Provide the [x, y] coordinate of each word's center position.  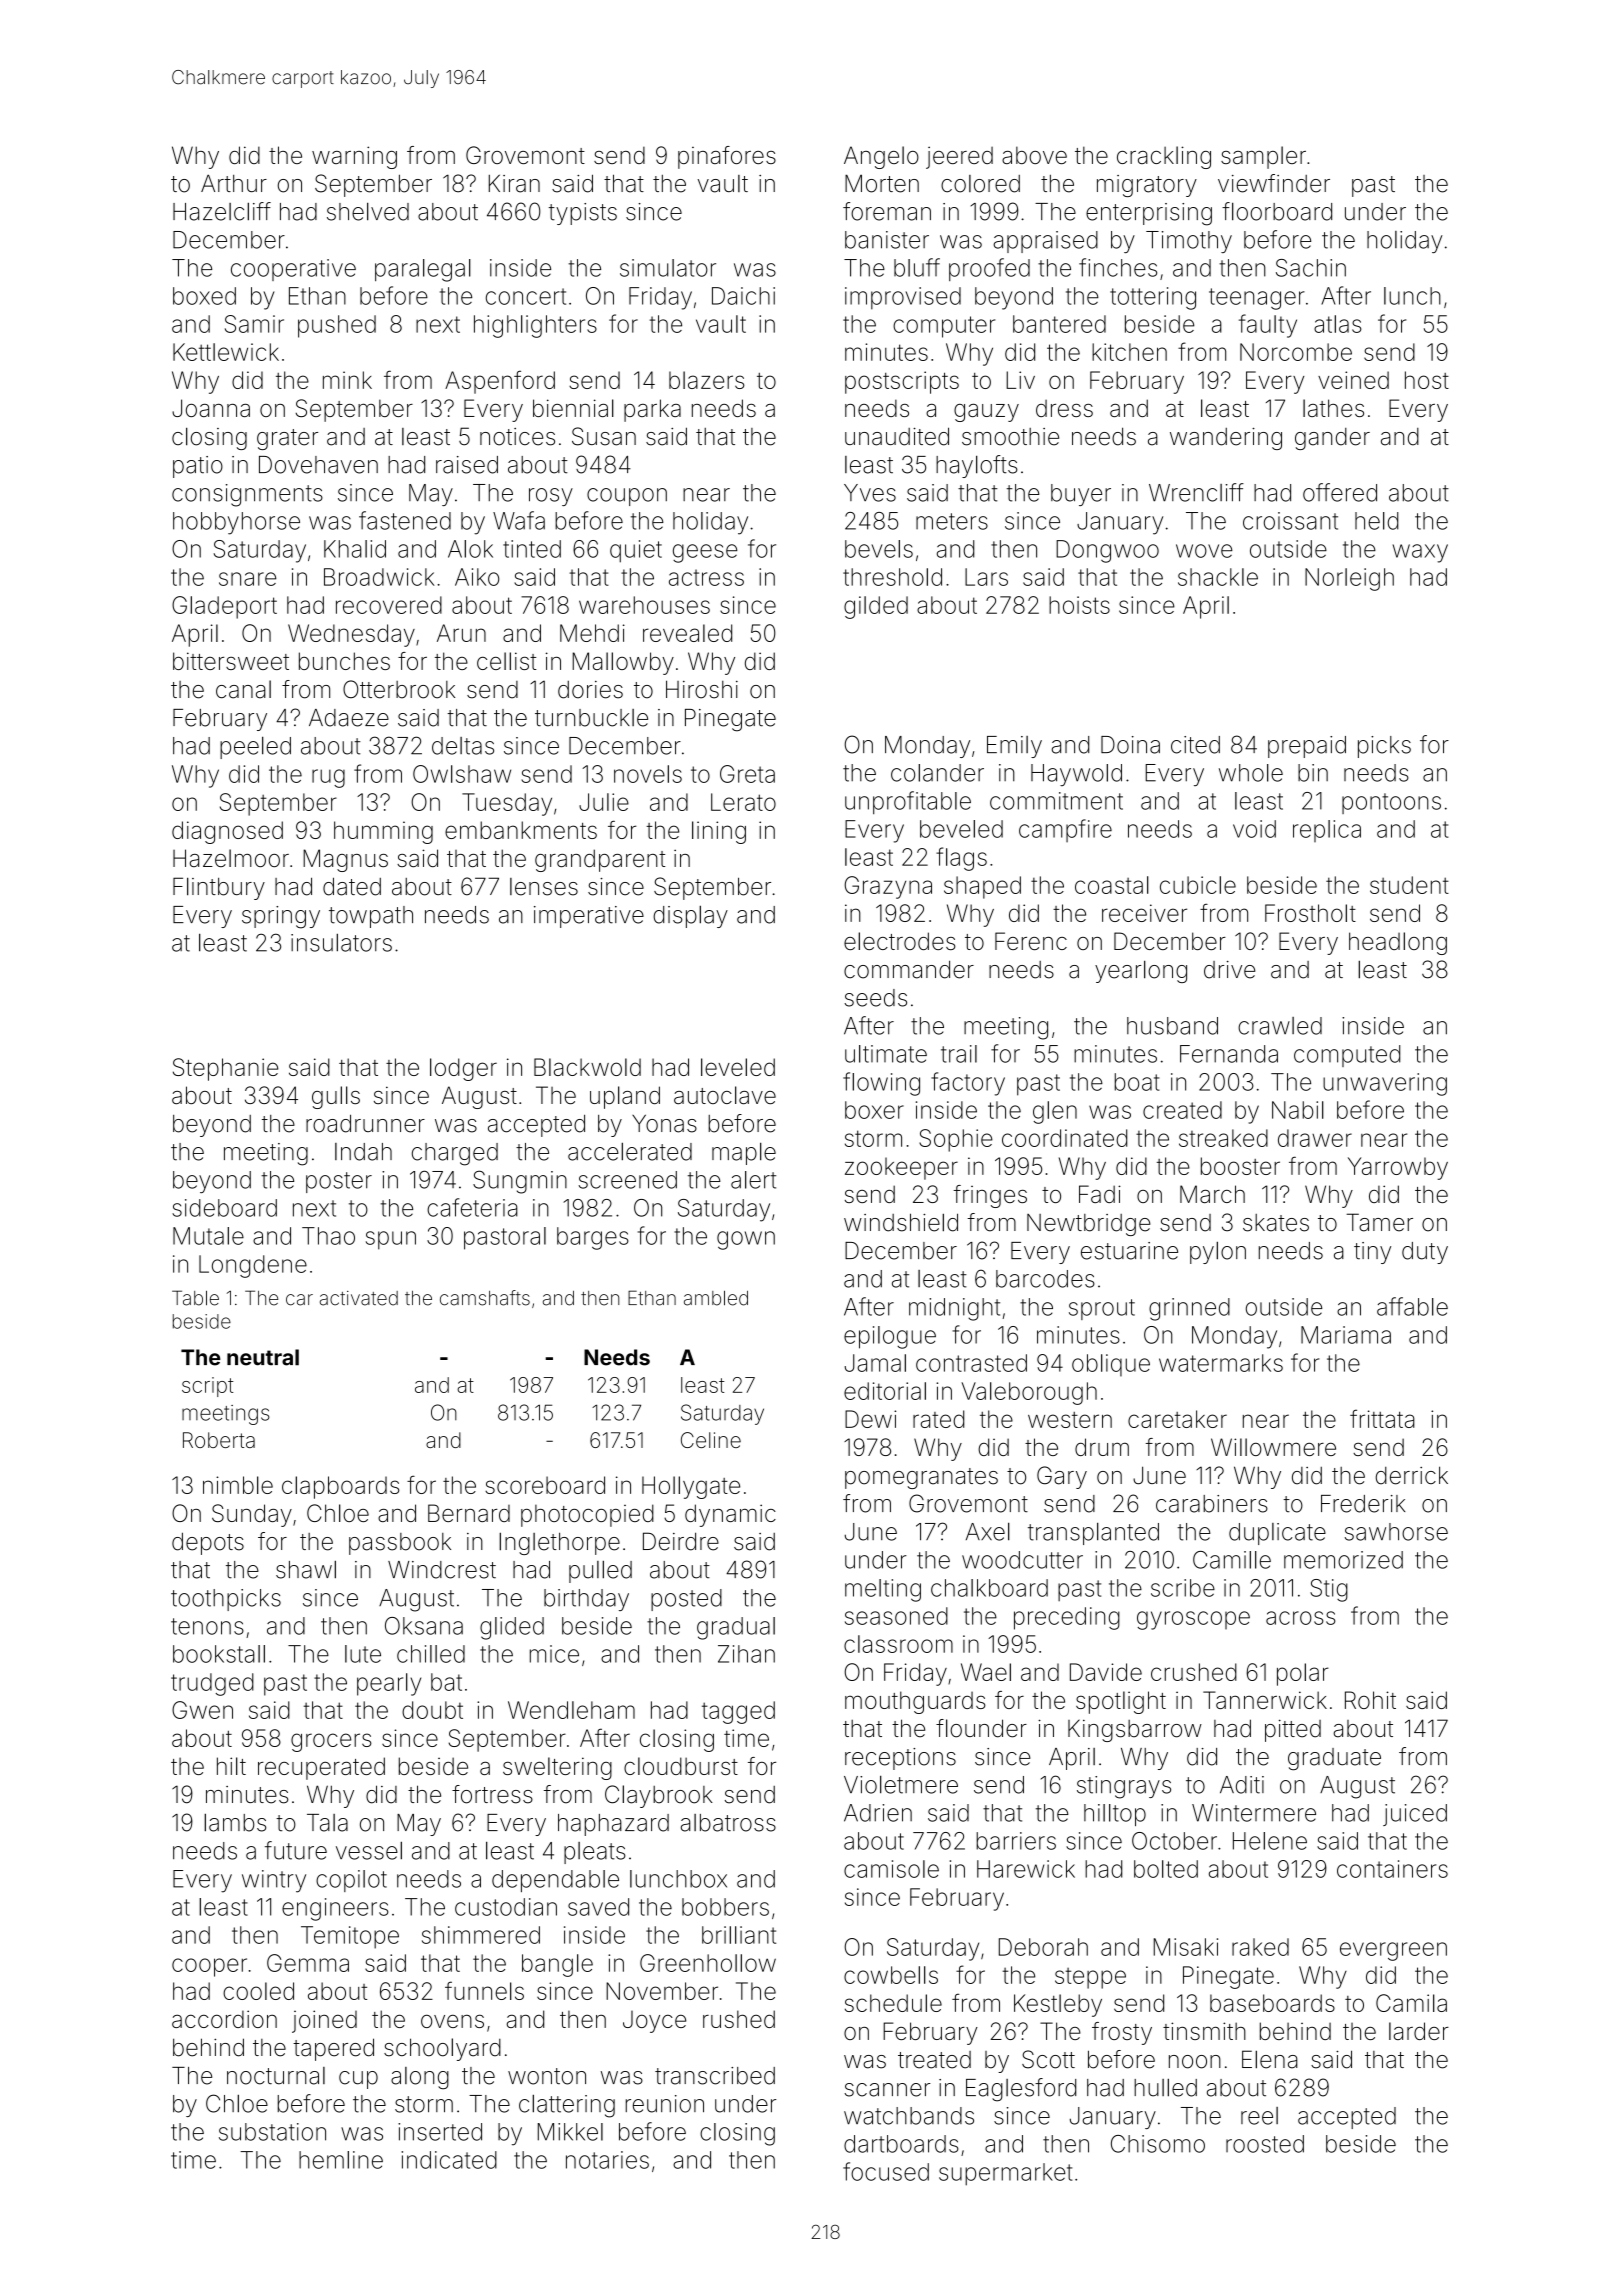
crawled [1280, 1026]
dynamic [730, 1515]
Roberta [219, 1440]
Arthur [234, 183]
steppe [1090, 1978]
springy [281, 917]
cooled [258, 1991]
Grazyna [888, 887]
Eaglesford [1021, 2090]
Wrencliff [1196, 492]
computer [944, 327]
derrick [1412, 1475]
